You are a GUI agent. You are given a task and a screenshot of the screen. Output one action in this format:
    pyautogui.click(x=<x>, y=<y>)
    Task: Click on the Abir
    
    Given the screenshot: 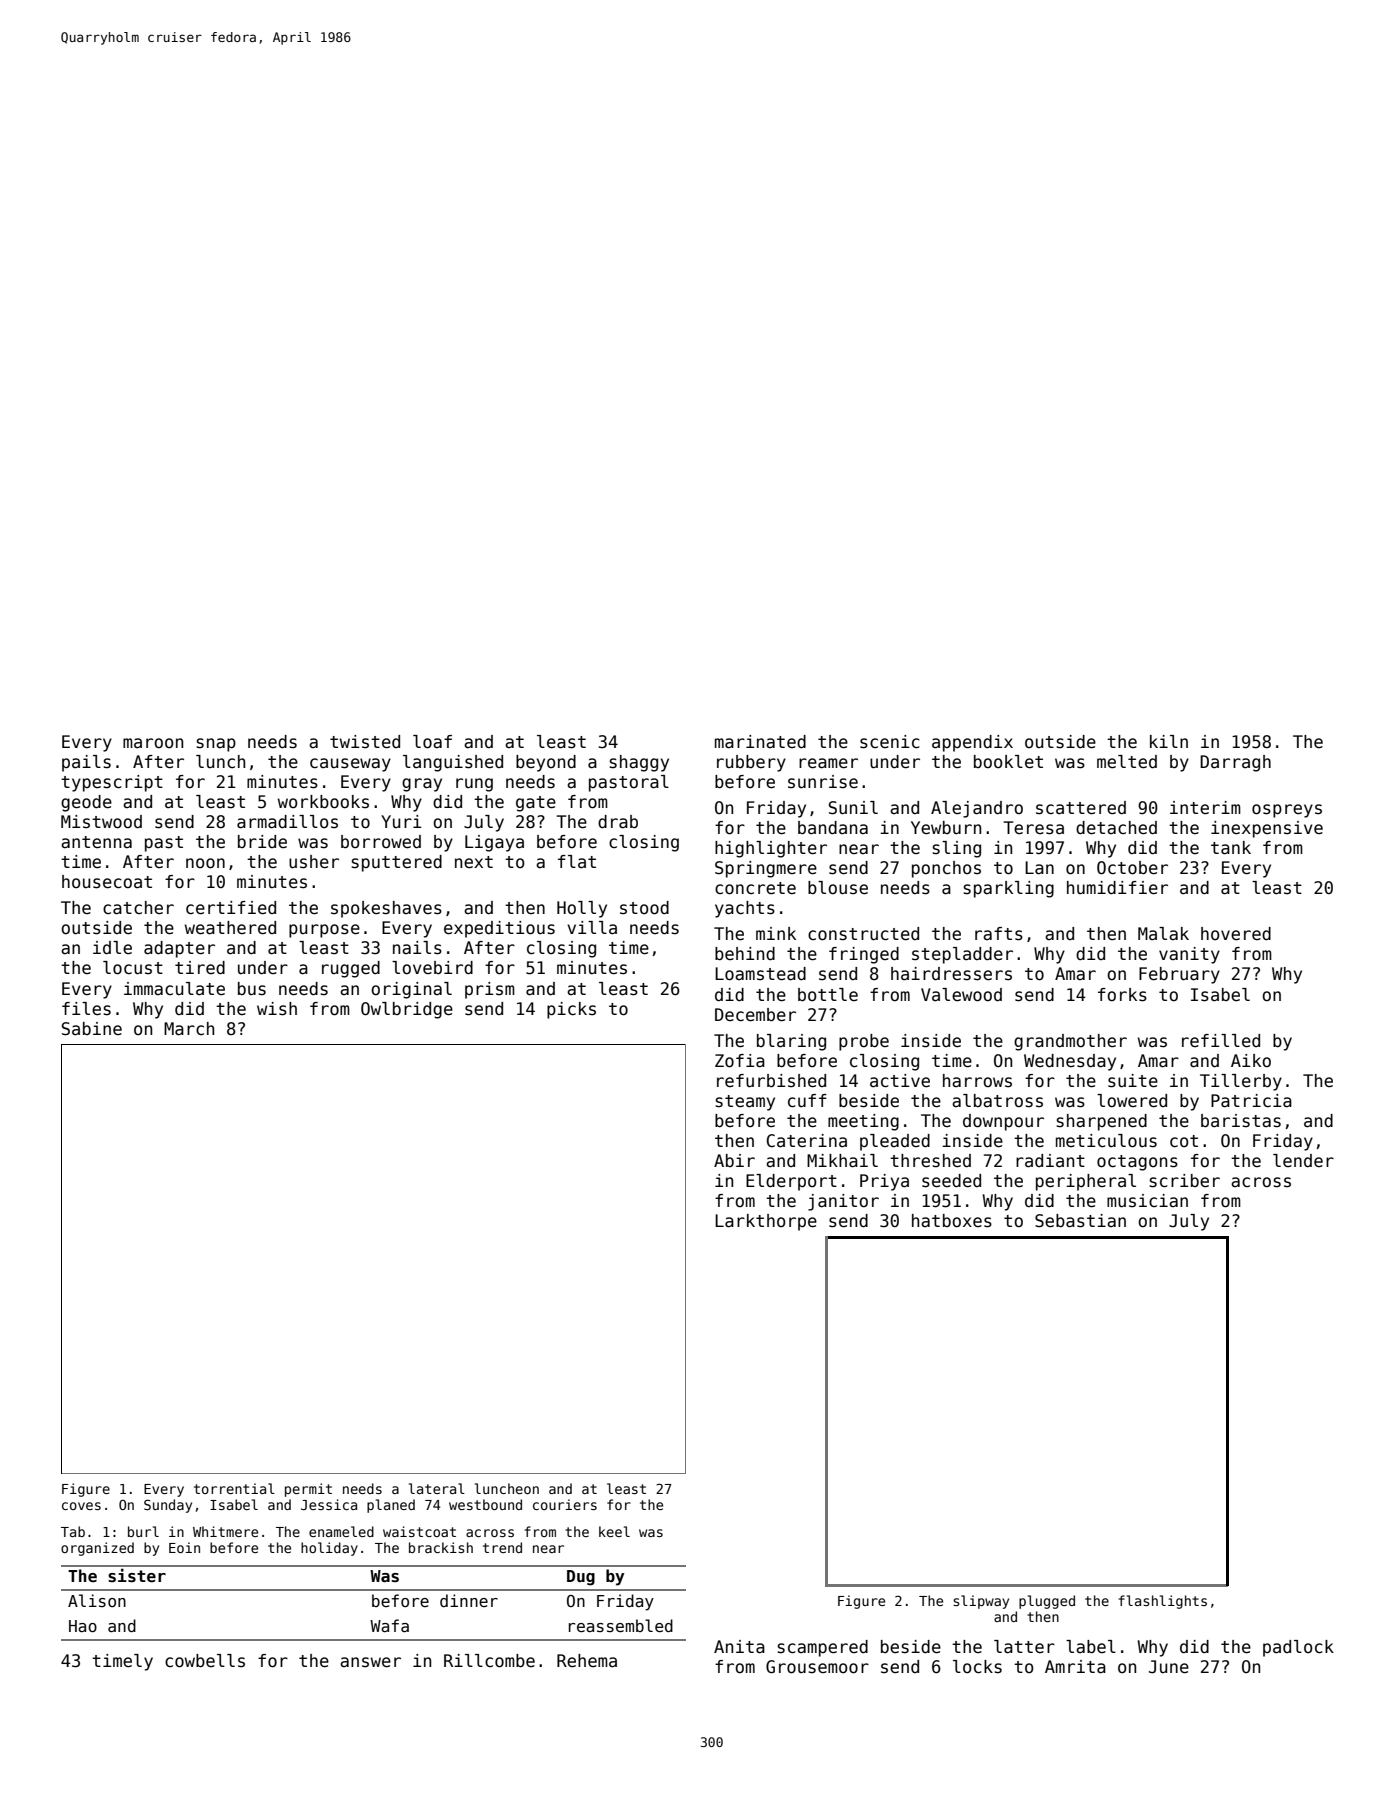 What is the action you would take?
    pyautogui.click(x=734, y=1160)
